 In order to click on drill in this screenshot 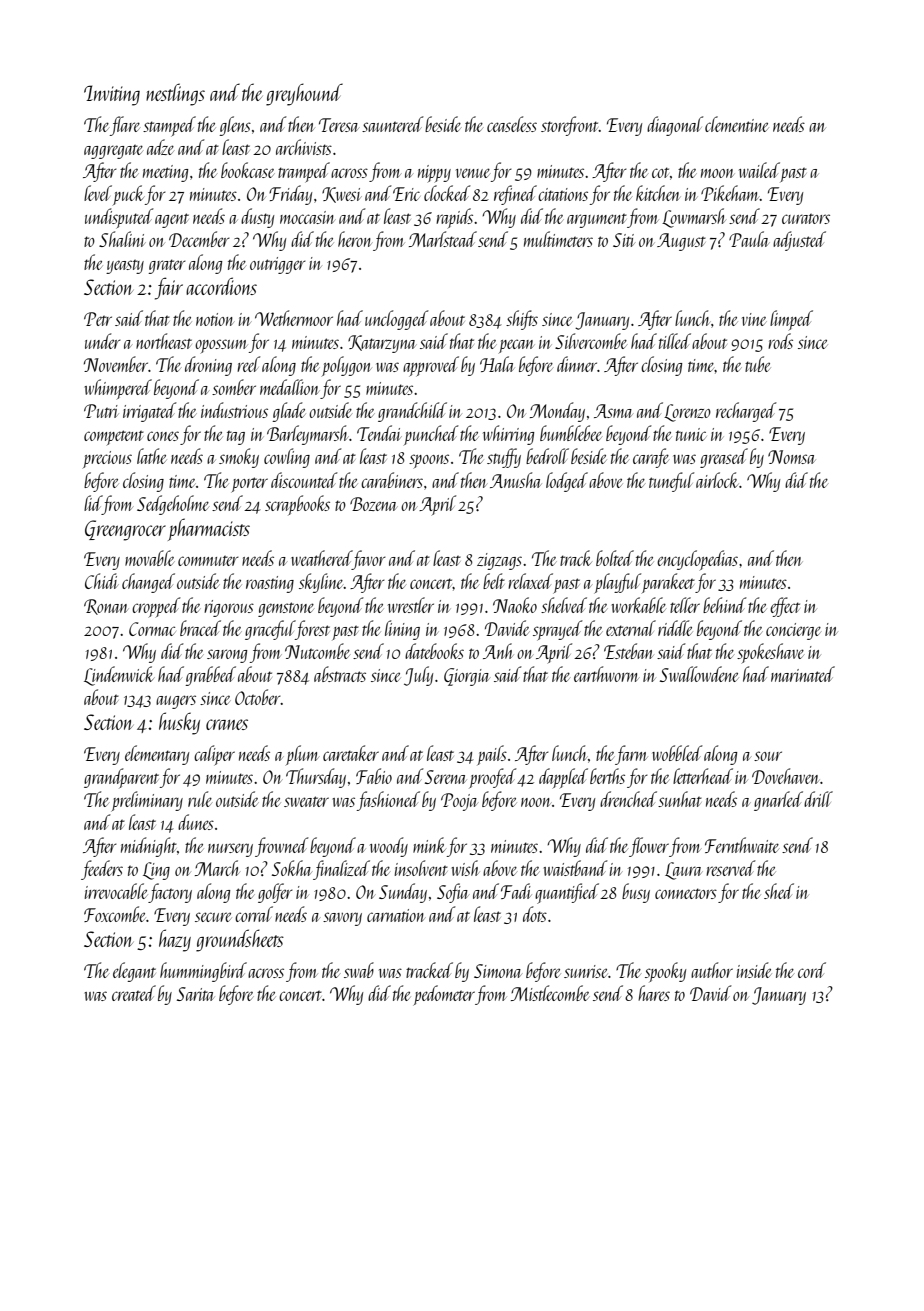, I will do `click(818, 799)`.
